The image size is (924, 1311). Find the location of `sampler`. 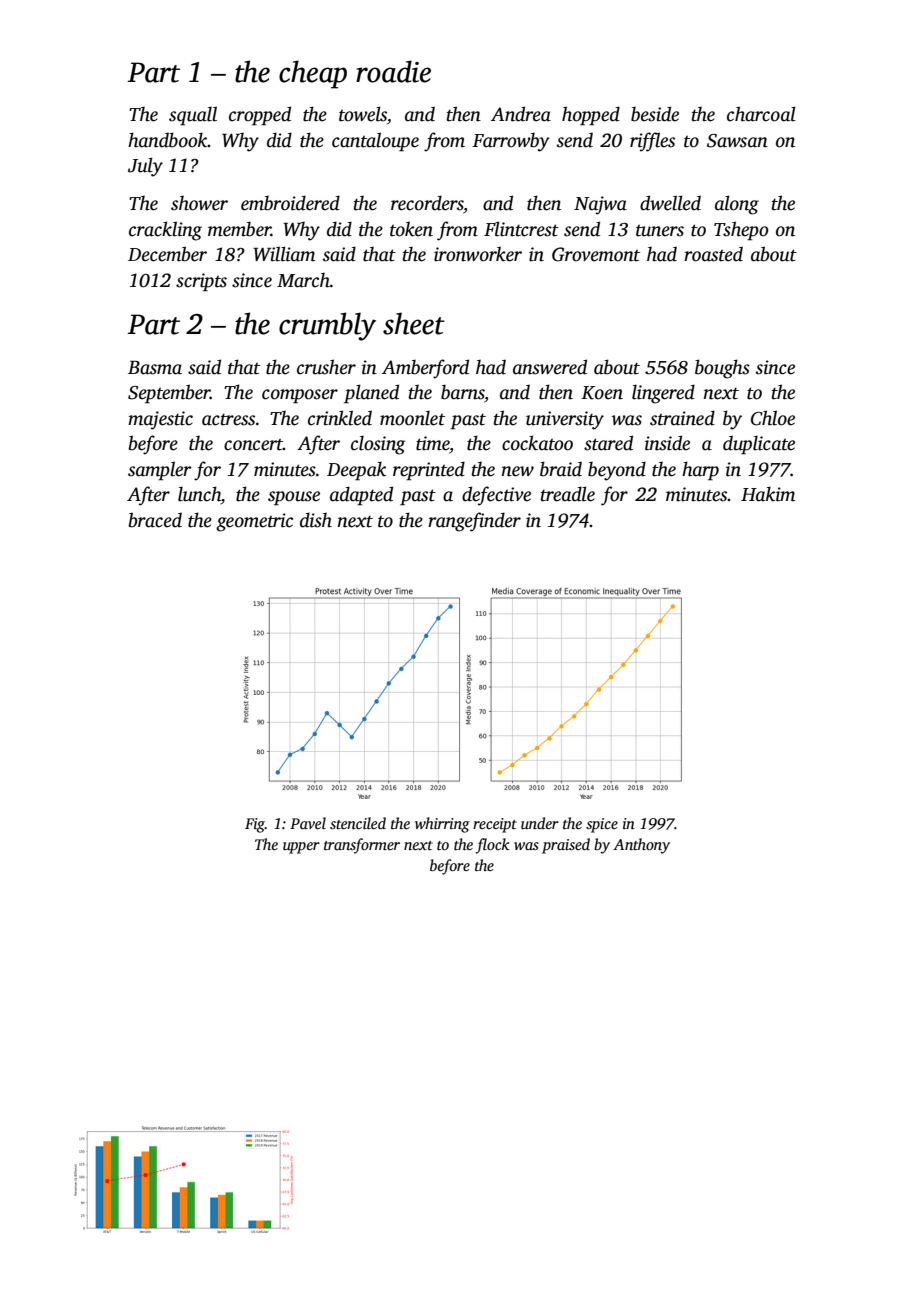

sampler is located at coordinates (160, 471).
